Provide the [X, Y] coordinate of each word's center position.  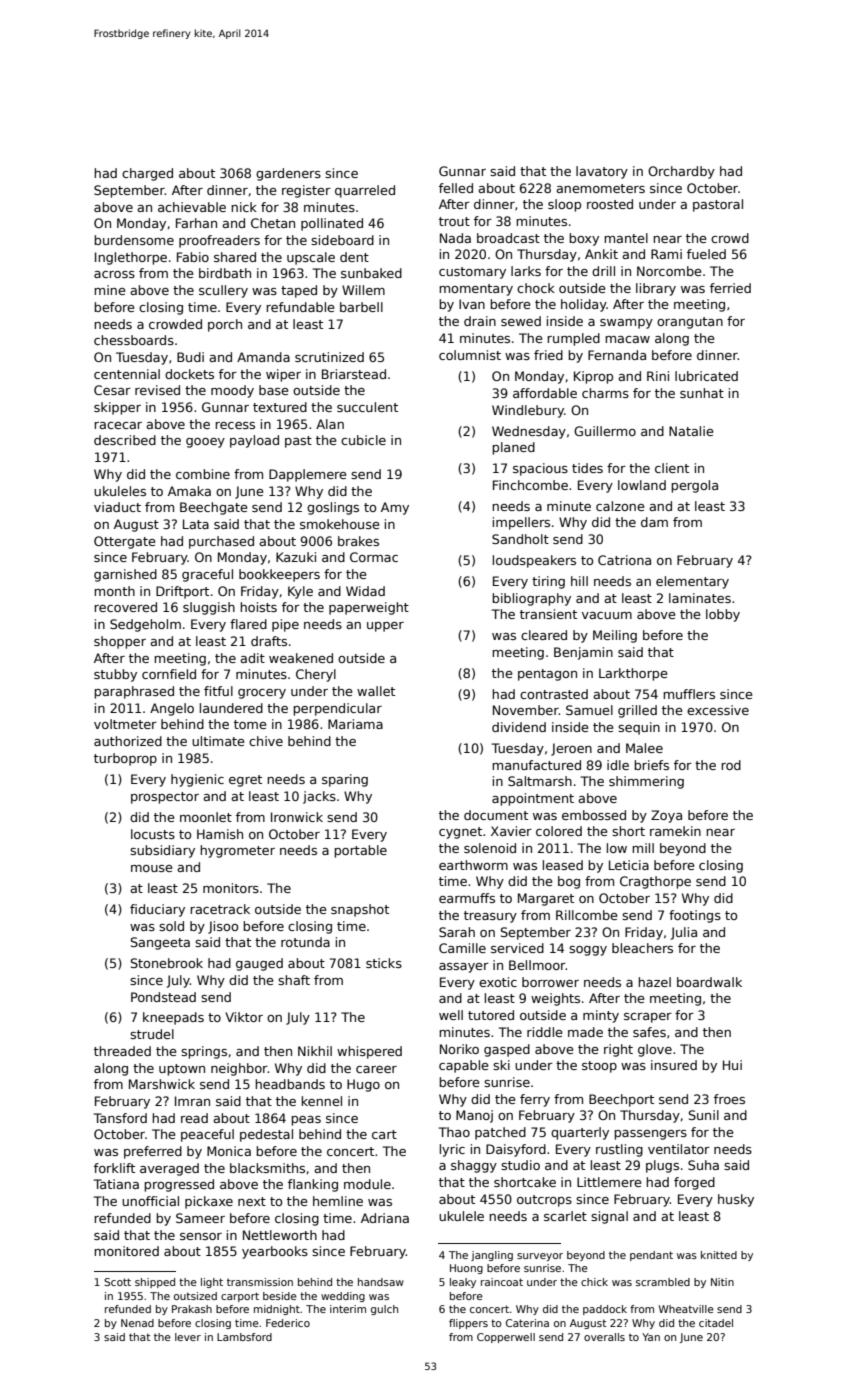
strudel [152, 1034]
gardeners [288, 174]
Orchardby [681, 172]
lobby [723, 615]
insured [674, 1065]
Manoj [474, 1116]
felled [456, 188]
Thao [454, 1132]
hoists [258, 607]
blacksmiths [267, 1168]
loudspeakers [534, 561]
